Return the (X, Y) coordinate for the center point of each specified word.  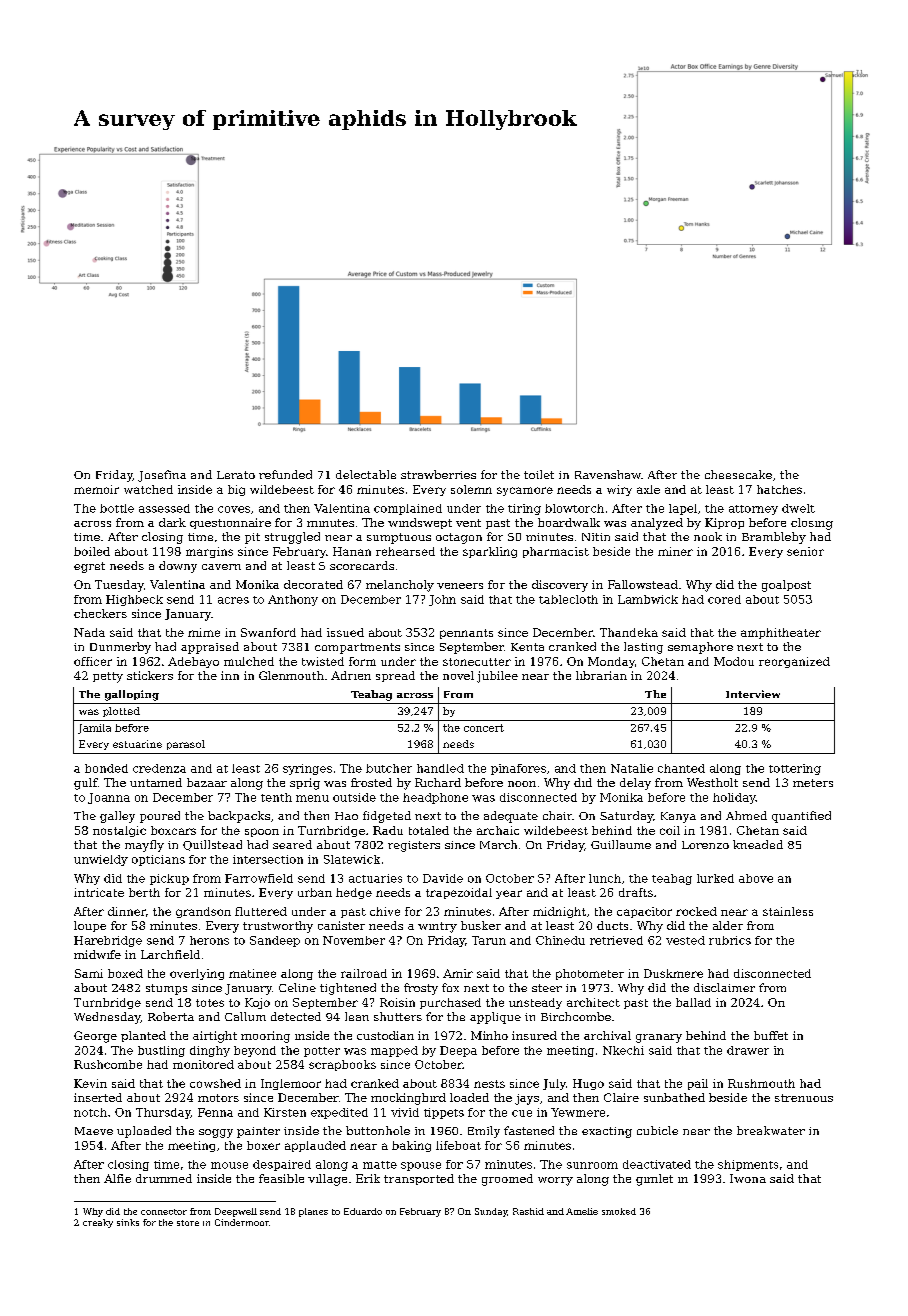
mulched (249, 661)
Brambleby (774, 538)
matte (380, 1165)
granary (659, 1038)
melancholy (400, 586)
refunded (285, 474)
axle (648, 489)
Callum (245, 1016)
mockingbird (408, 1099)
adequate (511, 817)
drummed (164, 1178)
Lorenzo (705, 845)
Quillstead (212, 845)
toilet (539, 474)
